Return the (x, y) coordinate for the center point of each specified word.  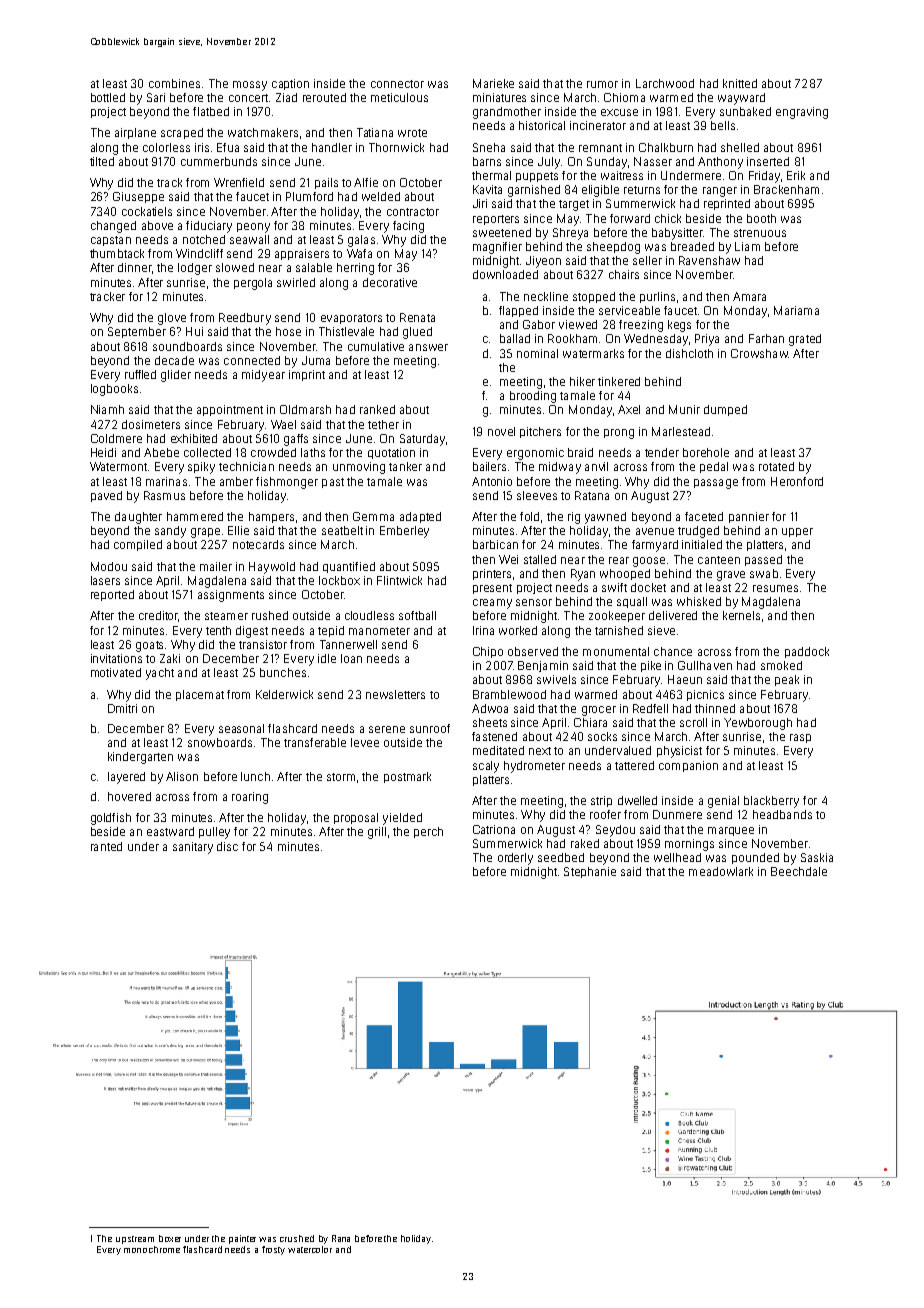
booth (761, 218)
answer (428, 347)
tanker (405, 466)
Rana (341, 1238)
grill (377, 833)
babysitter (677, 234)
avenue (655, 531)
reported (112, 595)
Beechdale (799, 871)
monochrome (152, 1249)
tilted (102, 161)
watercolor (310, 1249)
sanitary (193, 848)
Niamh (107, 409)
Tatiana (375, 132)
